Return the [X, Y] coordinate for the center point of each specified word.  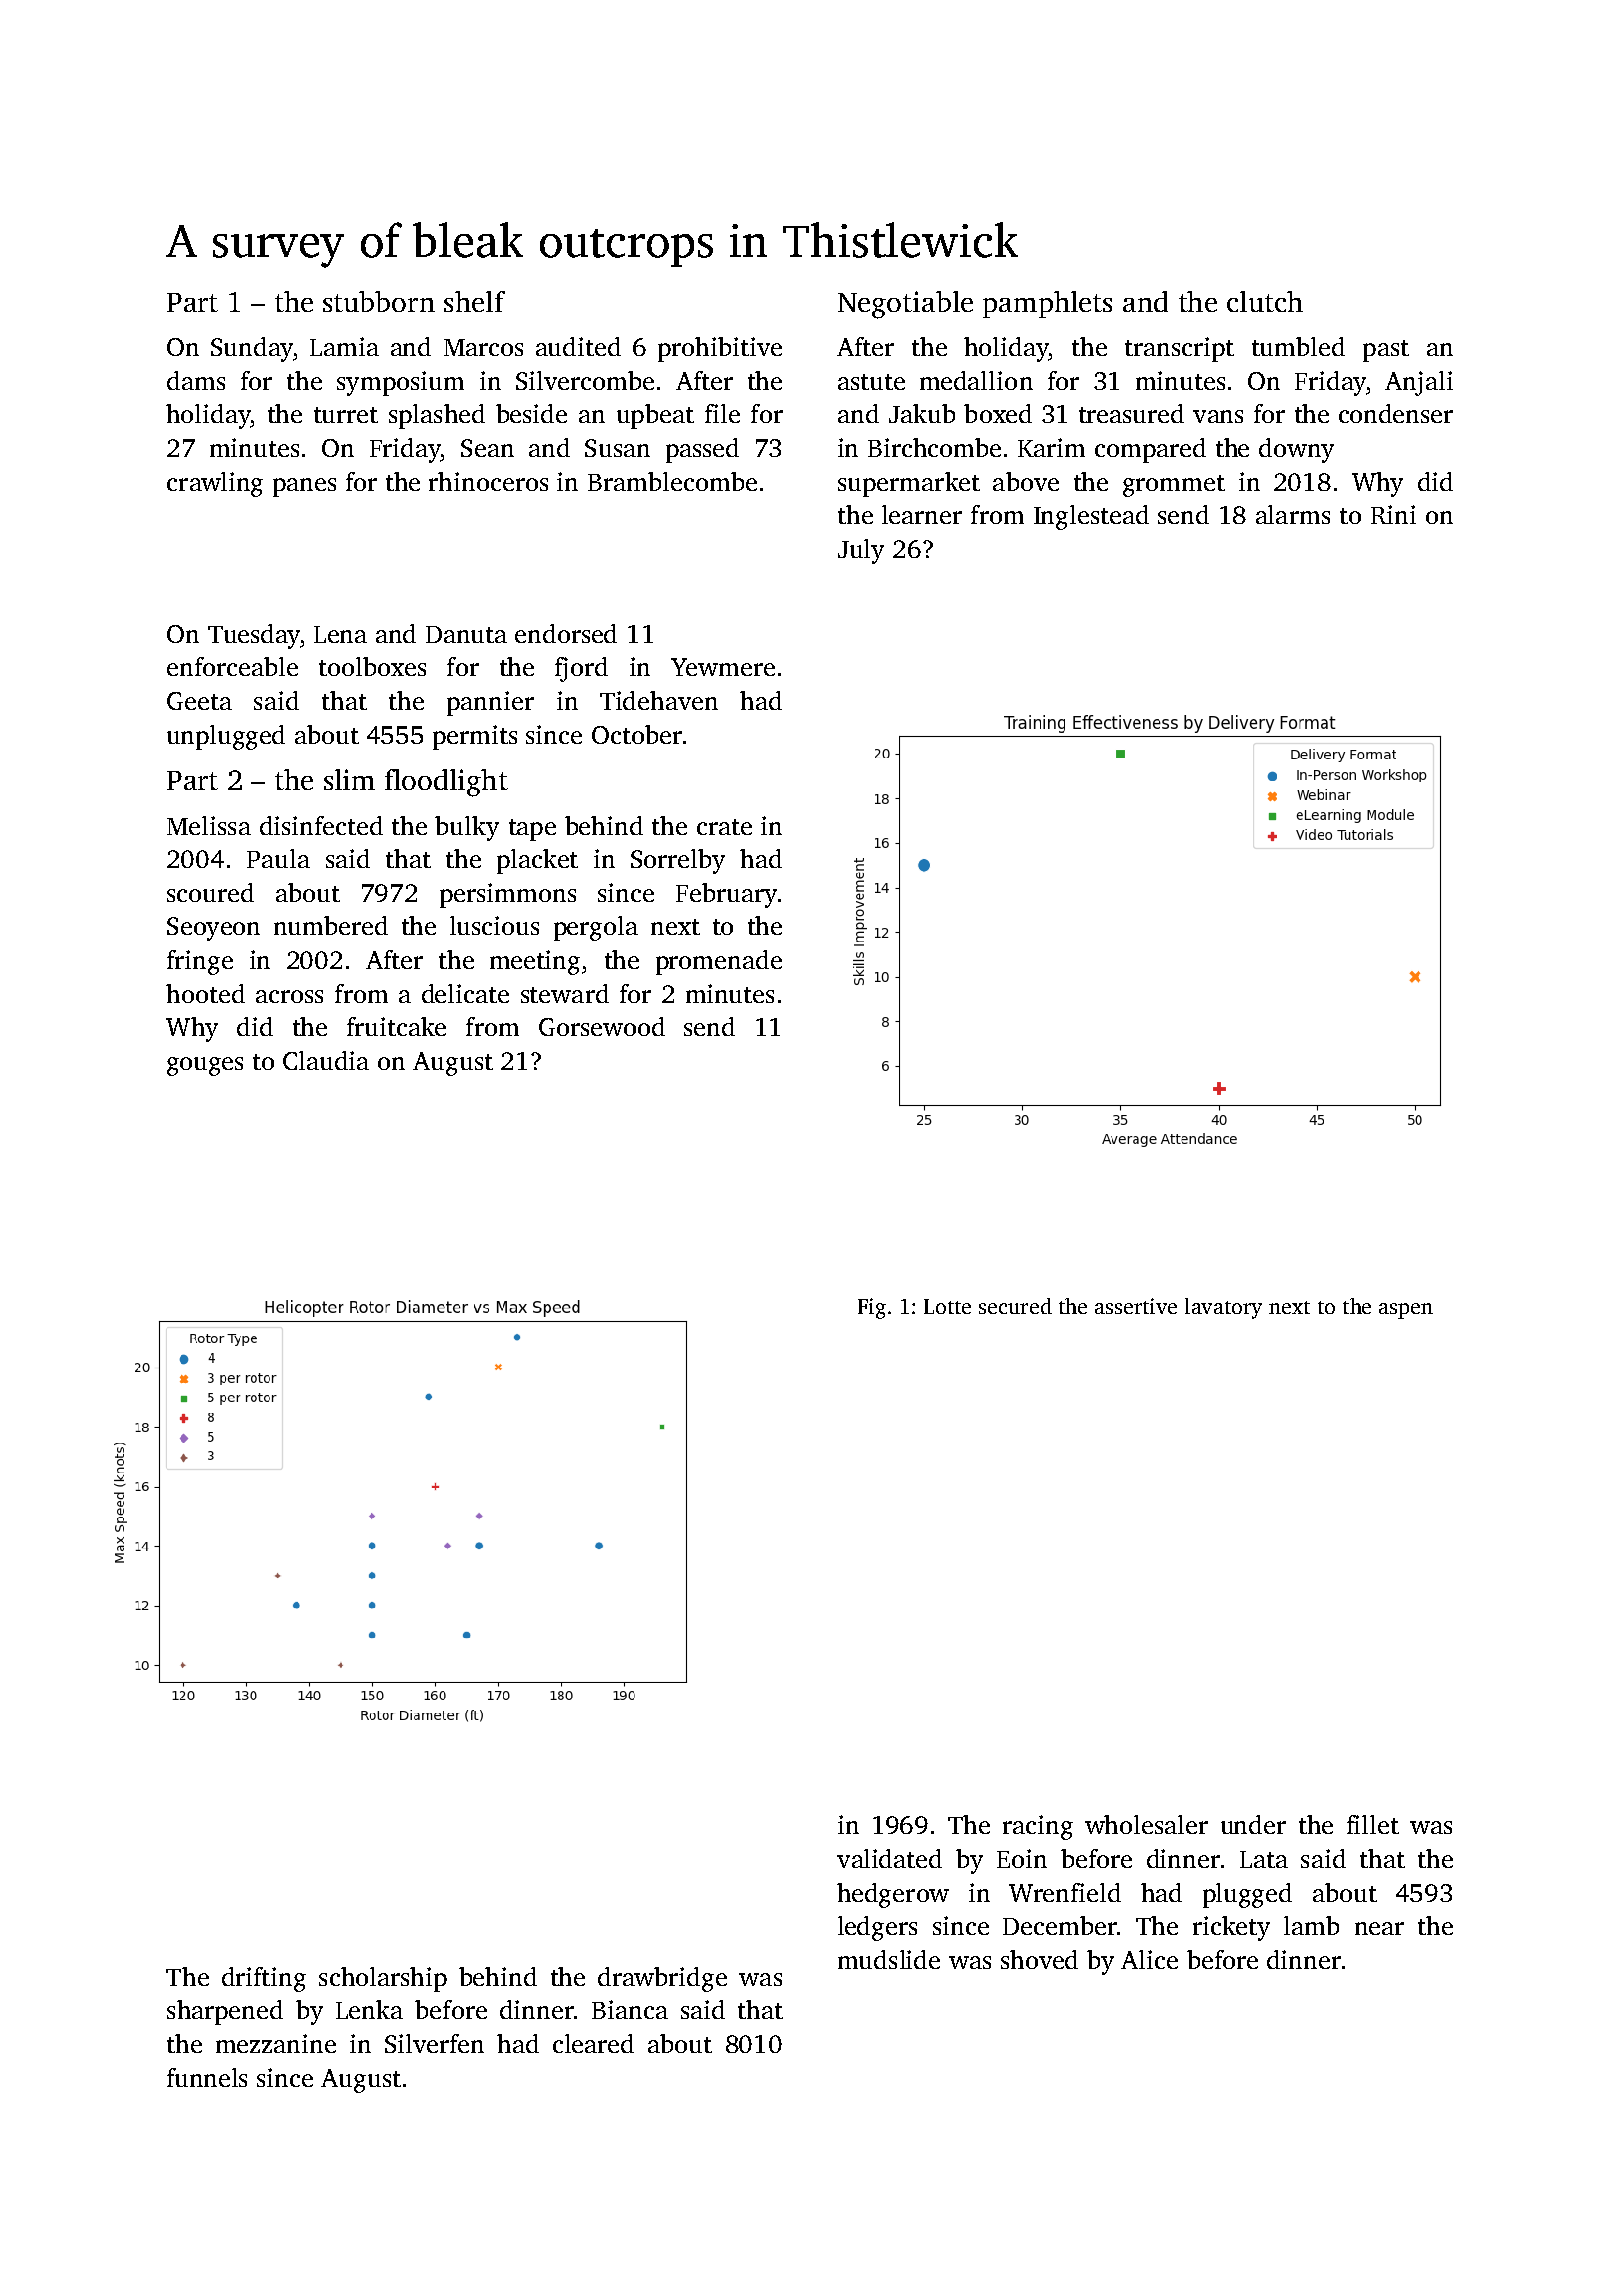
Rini [1393, 514]
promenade [719, 962]
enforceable [232, 666]
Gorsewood [602, 1026]
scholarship [383, 1979]
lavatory [1223, 1308]
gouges [205, 1066]
